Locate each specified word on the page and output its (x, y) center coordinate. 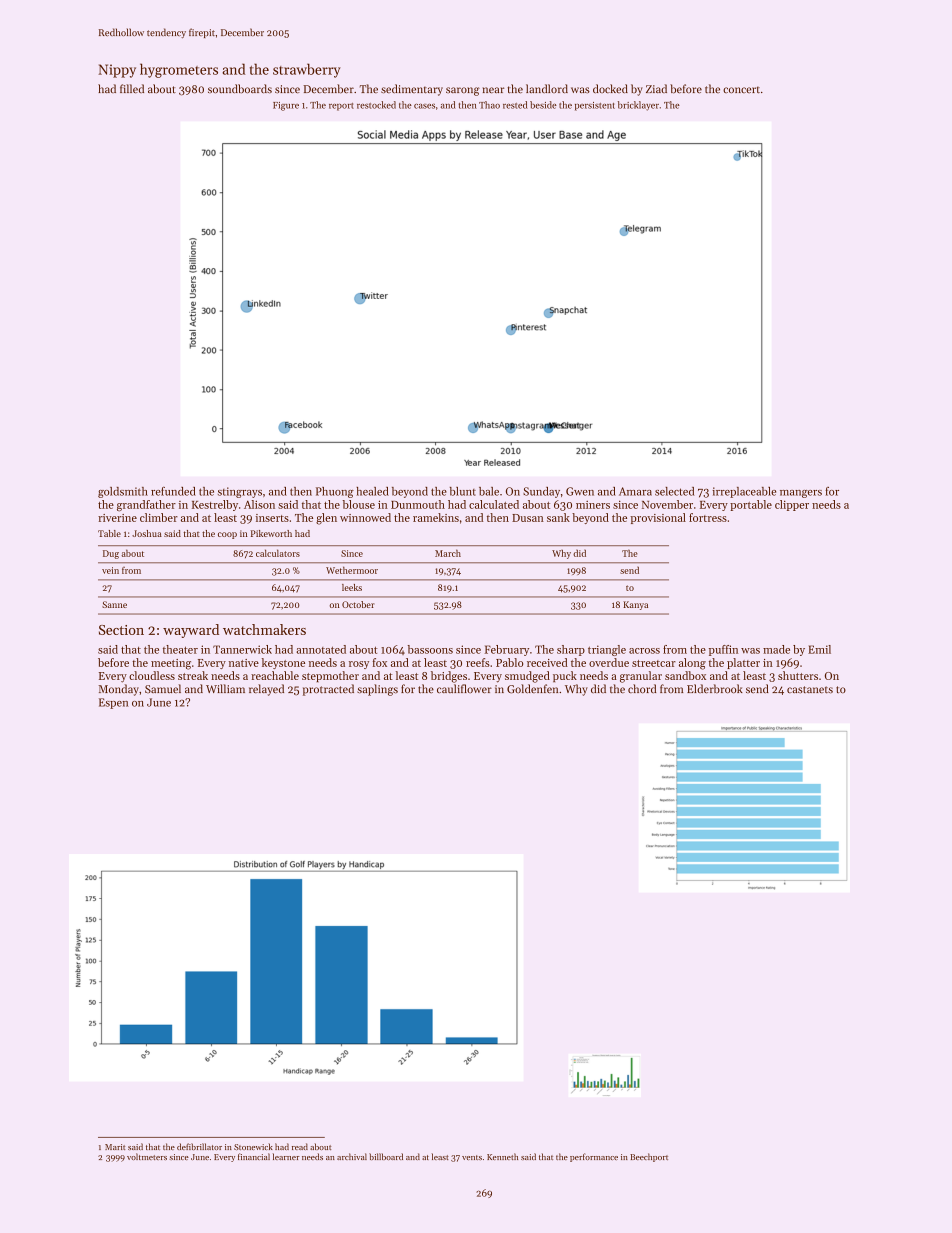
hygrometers (179, 70)
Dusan (528, 518)
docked (610, 89)
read (300, 1146)
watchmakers (264, 629)
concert (741, 90)
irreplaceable (744, 492)
